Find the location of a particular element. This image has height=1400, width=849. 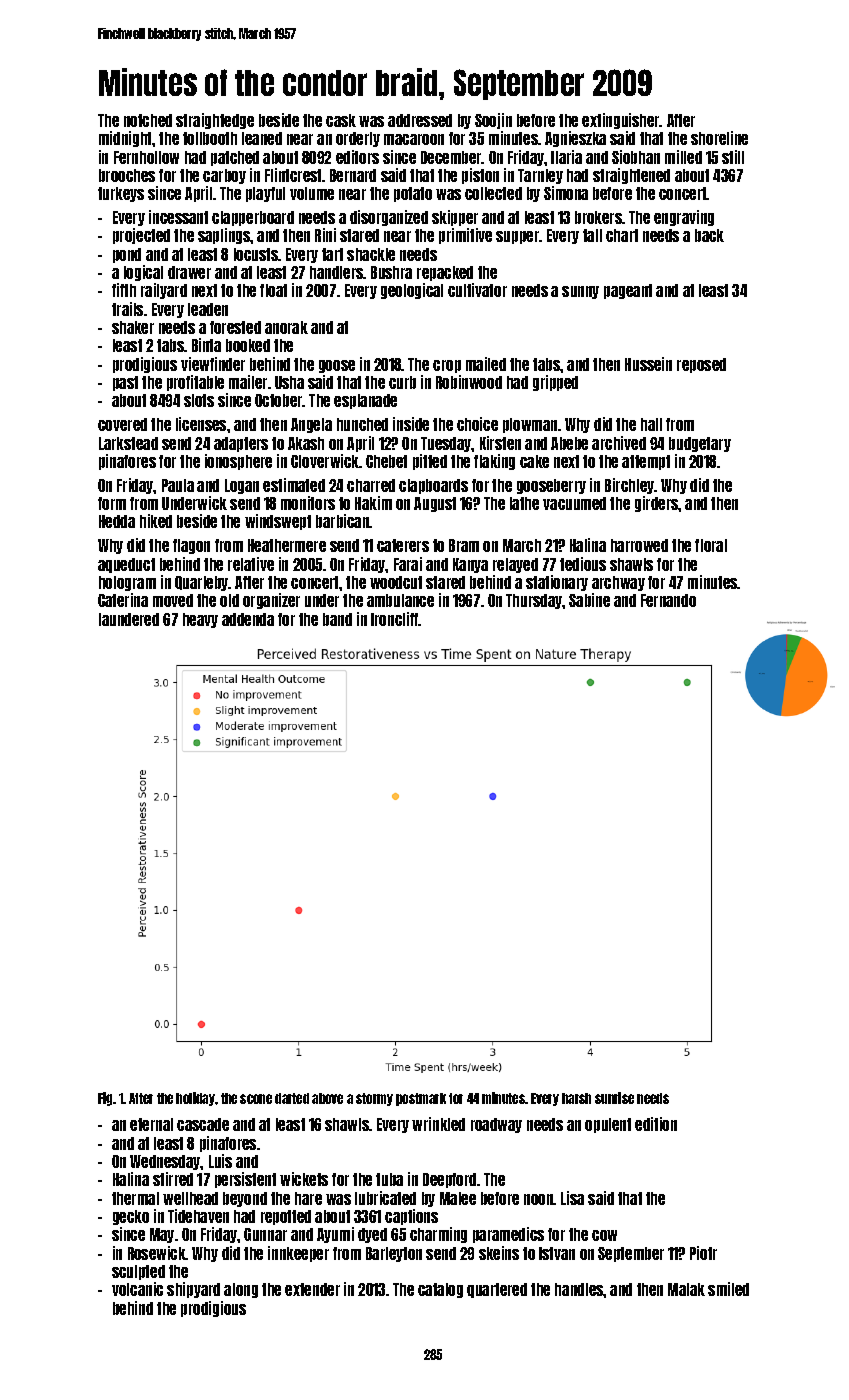

carboy is located at coordinates (224, 176).
